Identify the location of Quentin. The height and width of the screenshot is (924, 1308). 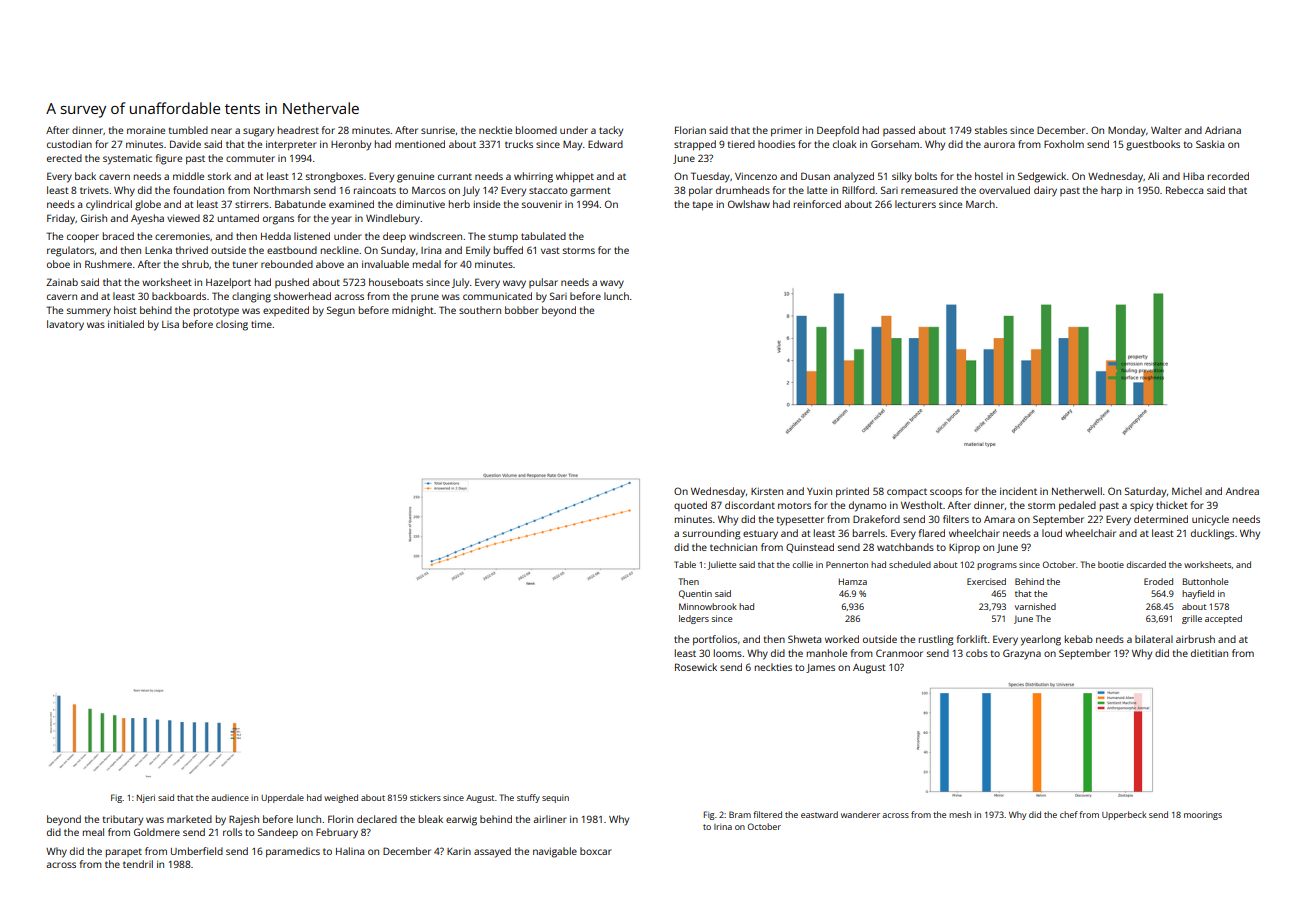
(695, 594).
